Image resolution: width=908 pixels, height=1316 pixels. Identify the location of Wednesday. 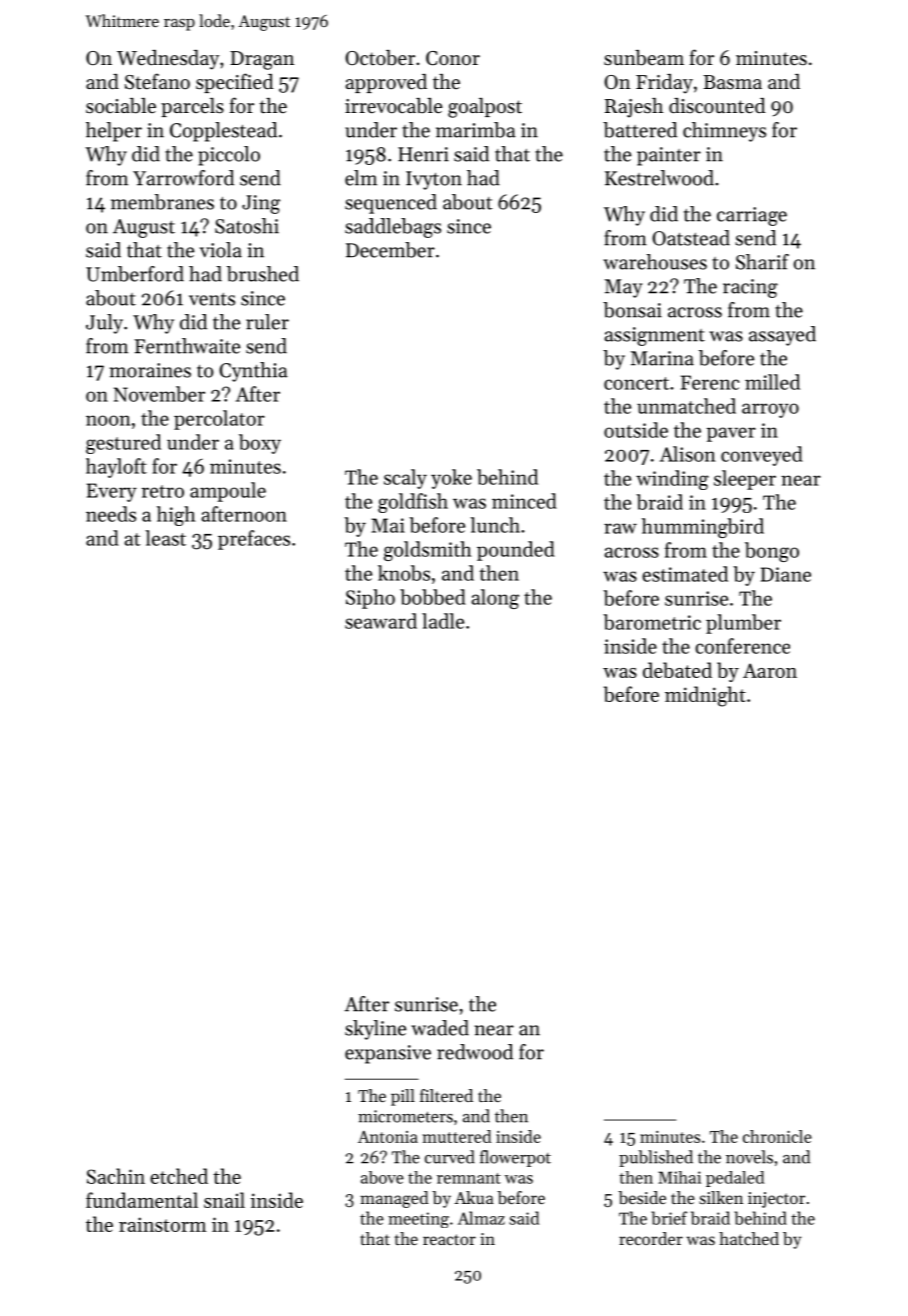
(168, 60).
